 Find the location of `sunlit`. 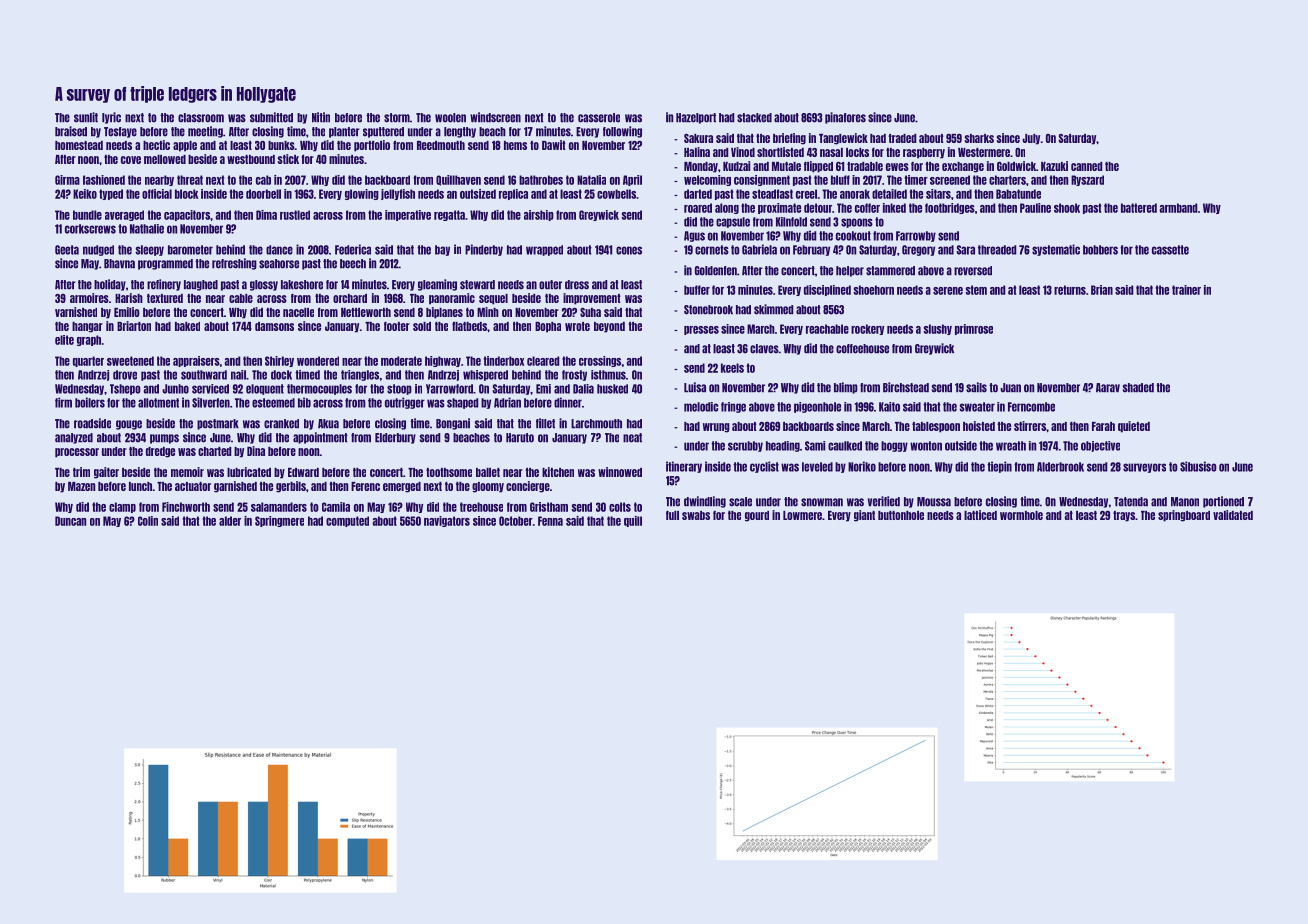

sunlit is located at coordinates (86, 117).
